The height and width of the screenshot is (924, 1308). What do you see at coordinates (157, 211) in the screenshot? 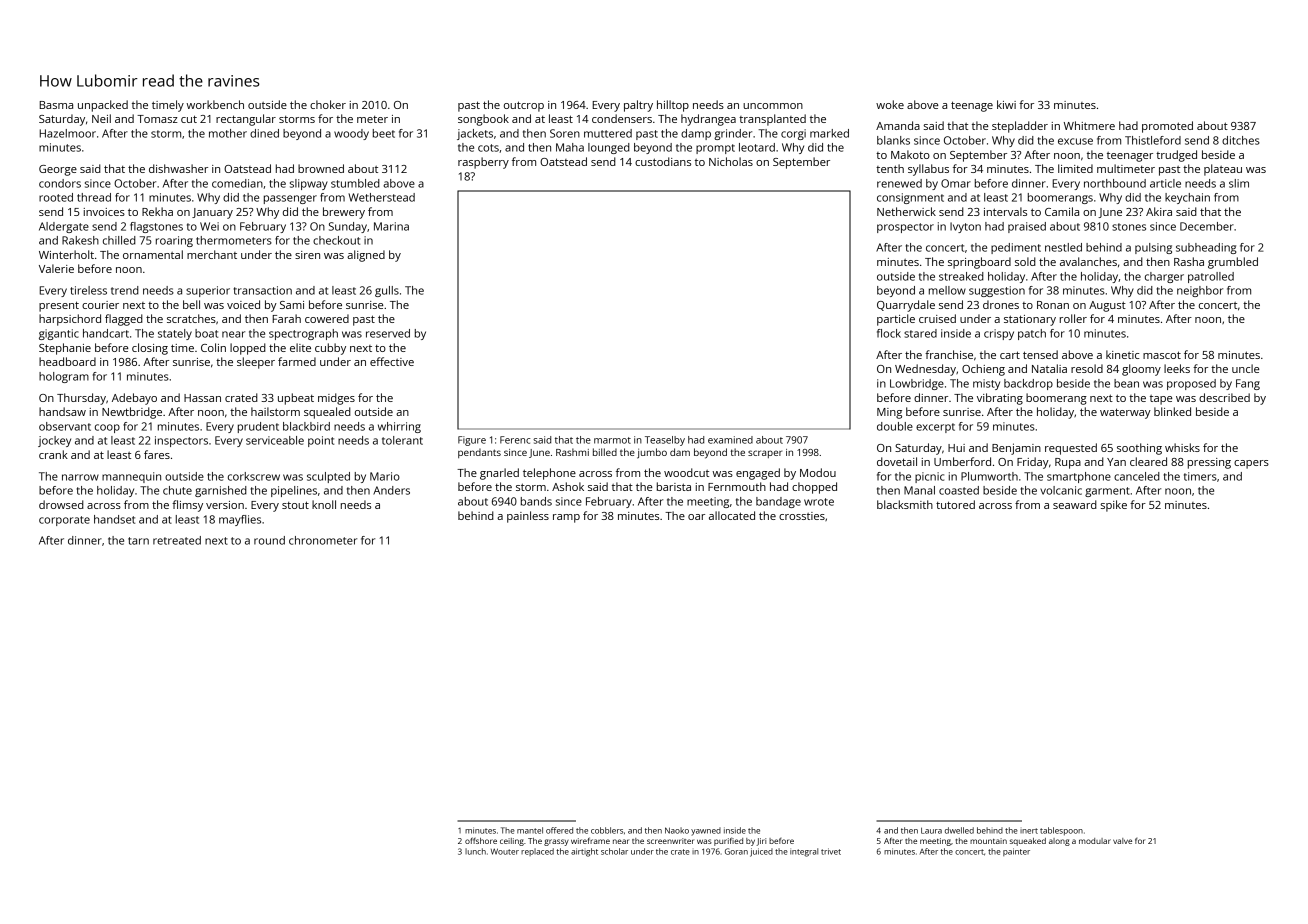
I see `Rekha` at bounding box center [157, 211].
